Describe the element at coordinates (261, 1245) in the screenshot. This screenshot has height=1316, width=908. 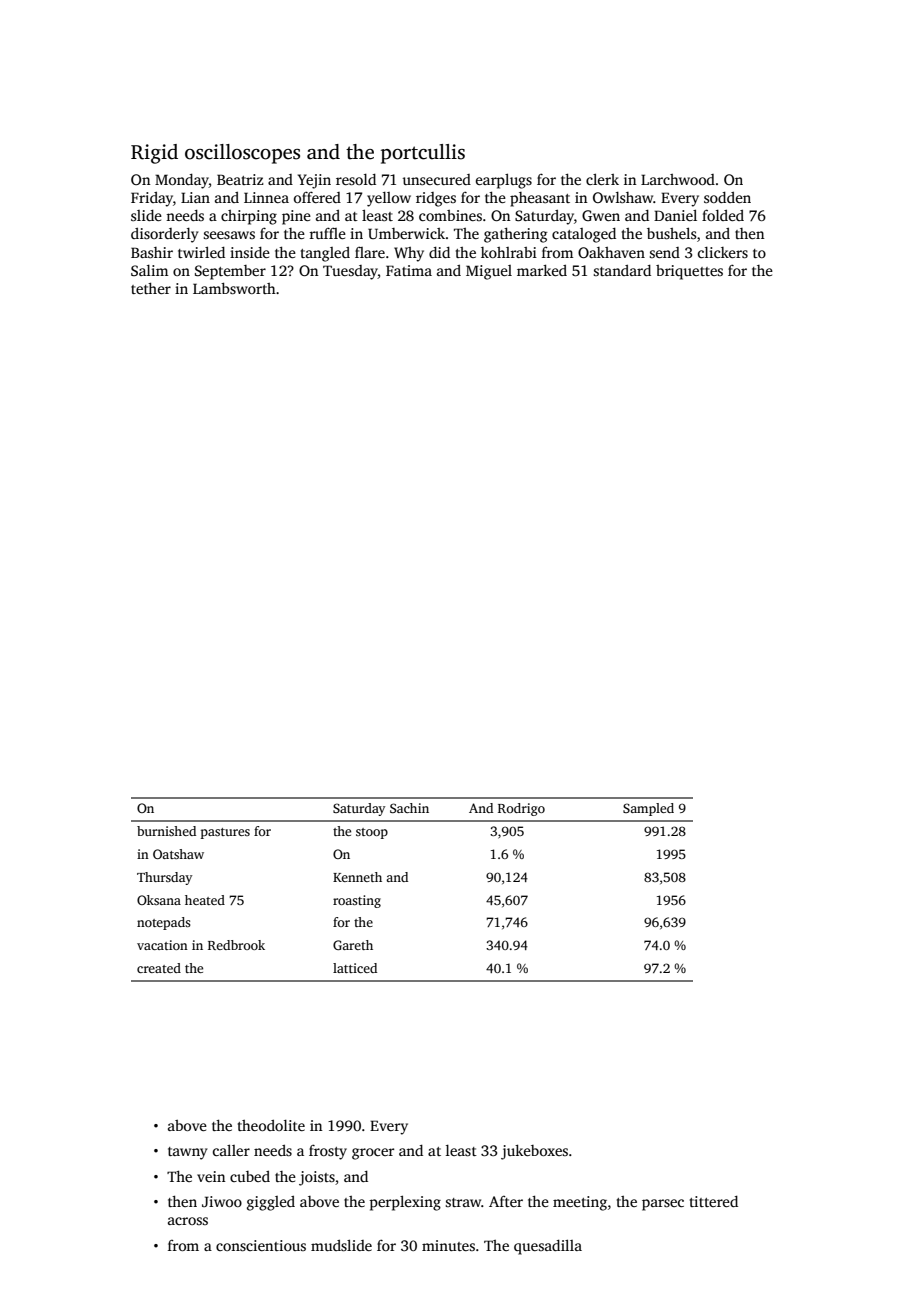
I see `conscientious` at that location.
